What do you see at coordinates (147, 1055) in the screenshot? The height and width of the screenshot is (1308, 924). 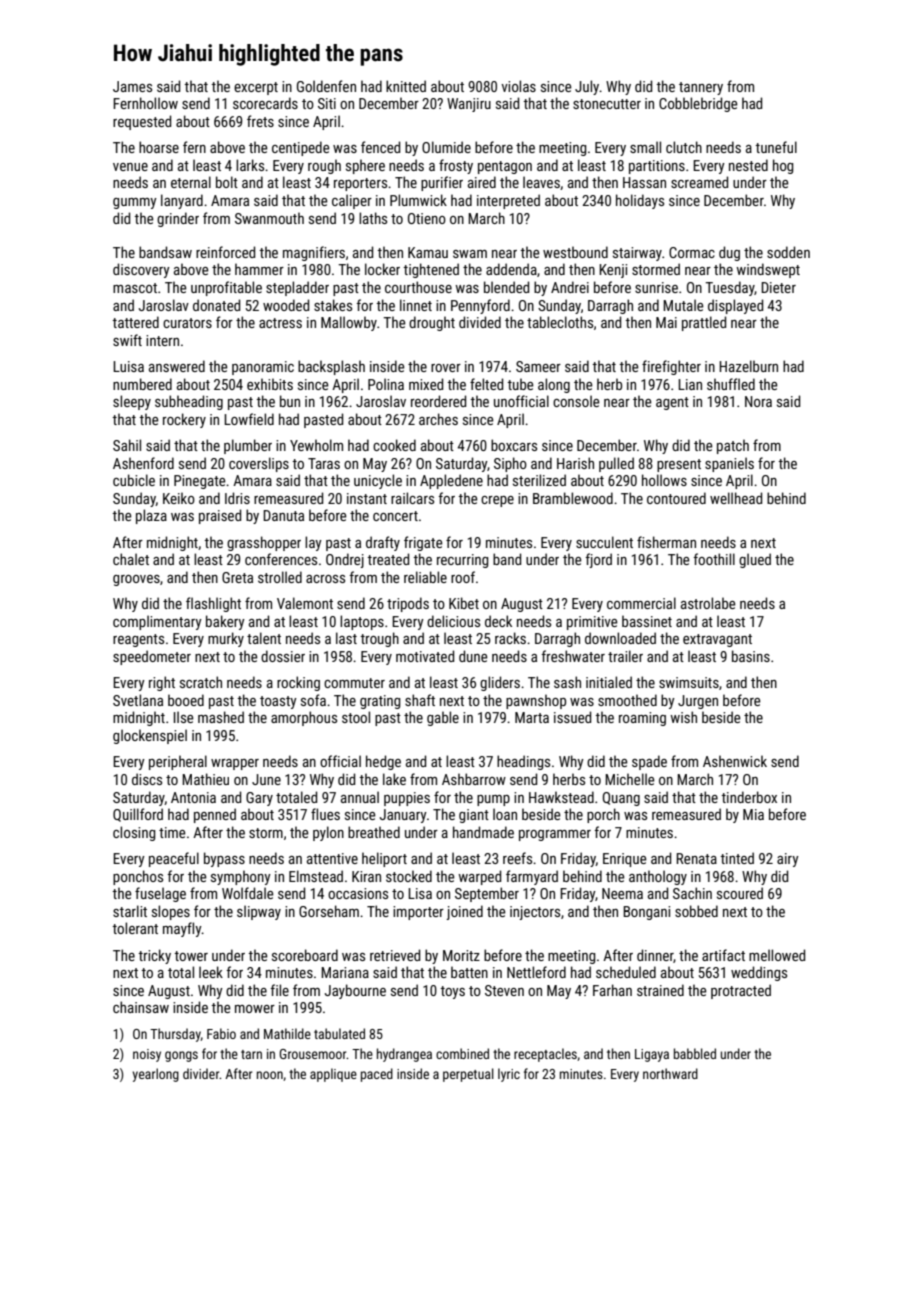 I see `noisy` at bounding box center [147, 1055].
